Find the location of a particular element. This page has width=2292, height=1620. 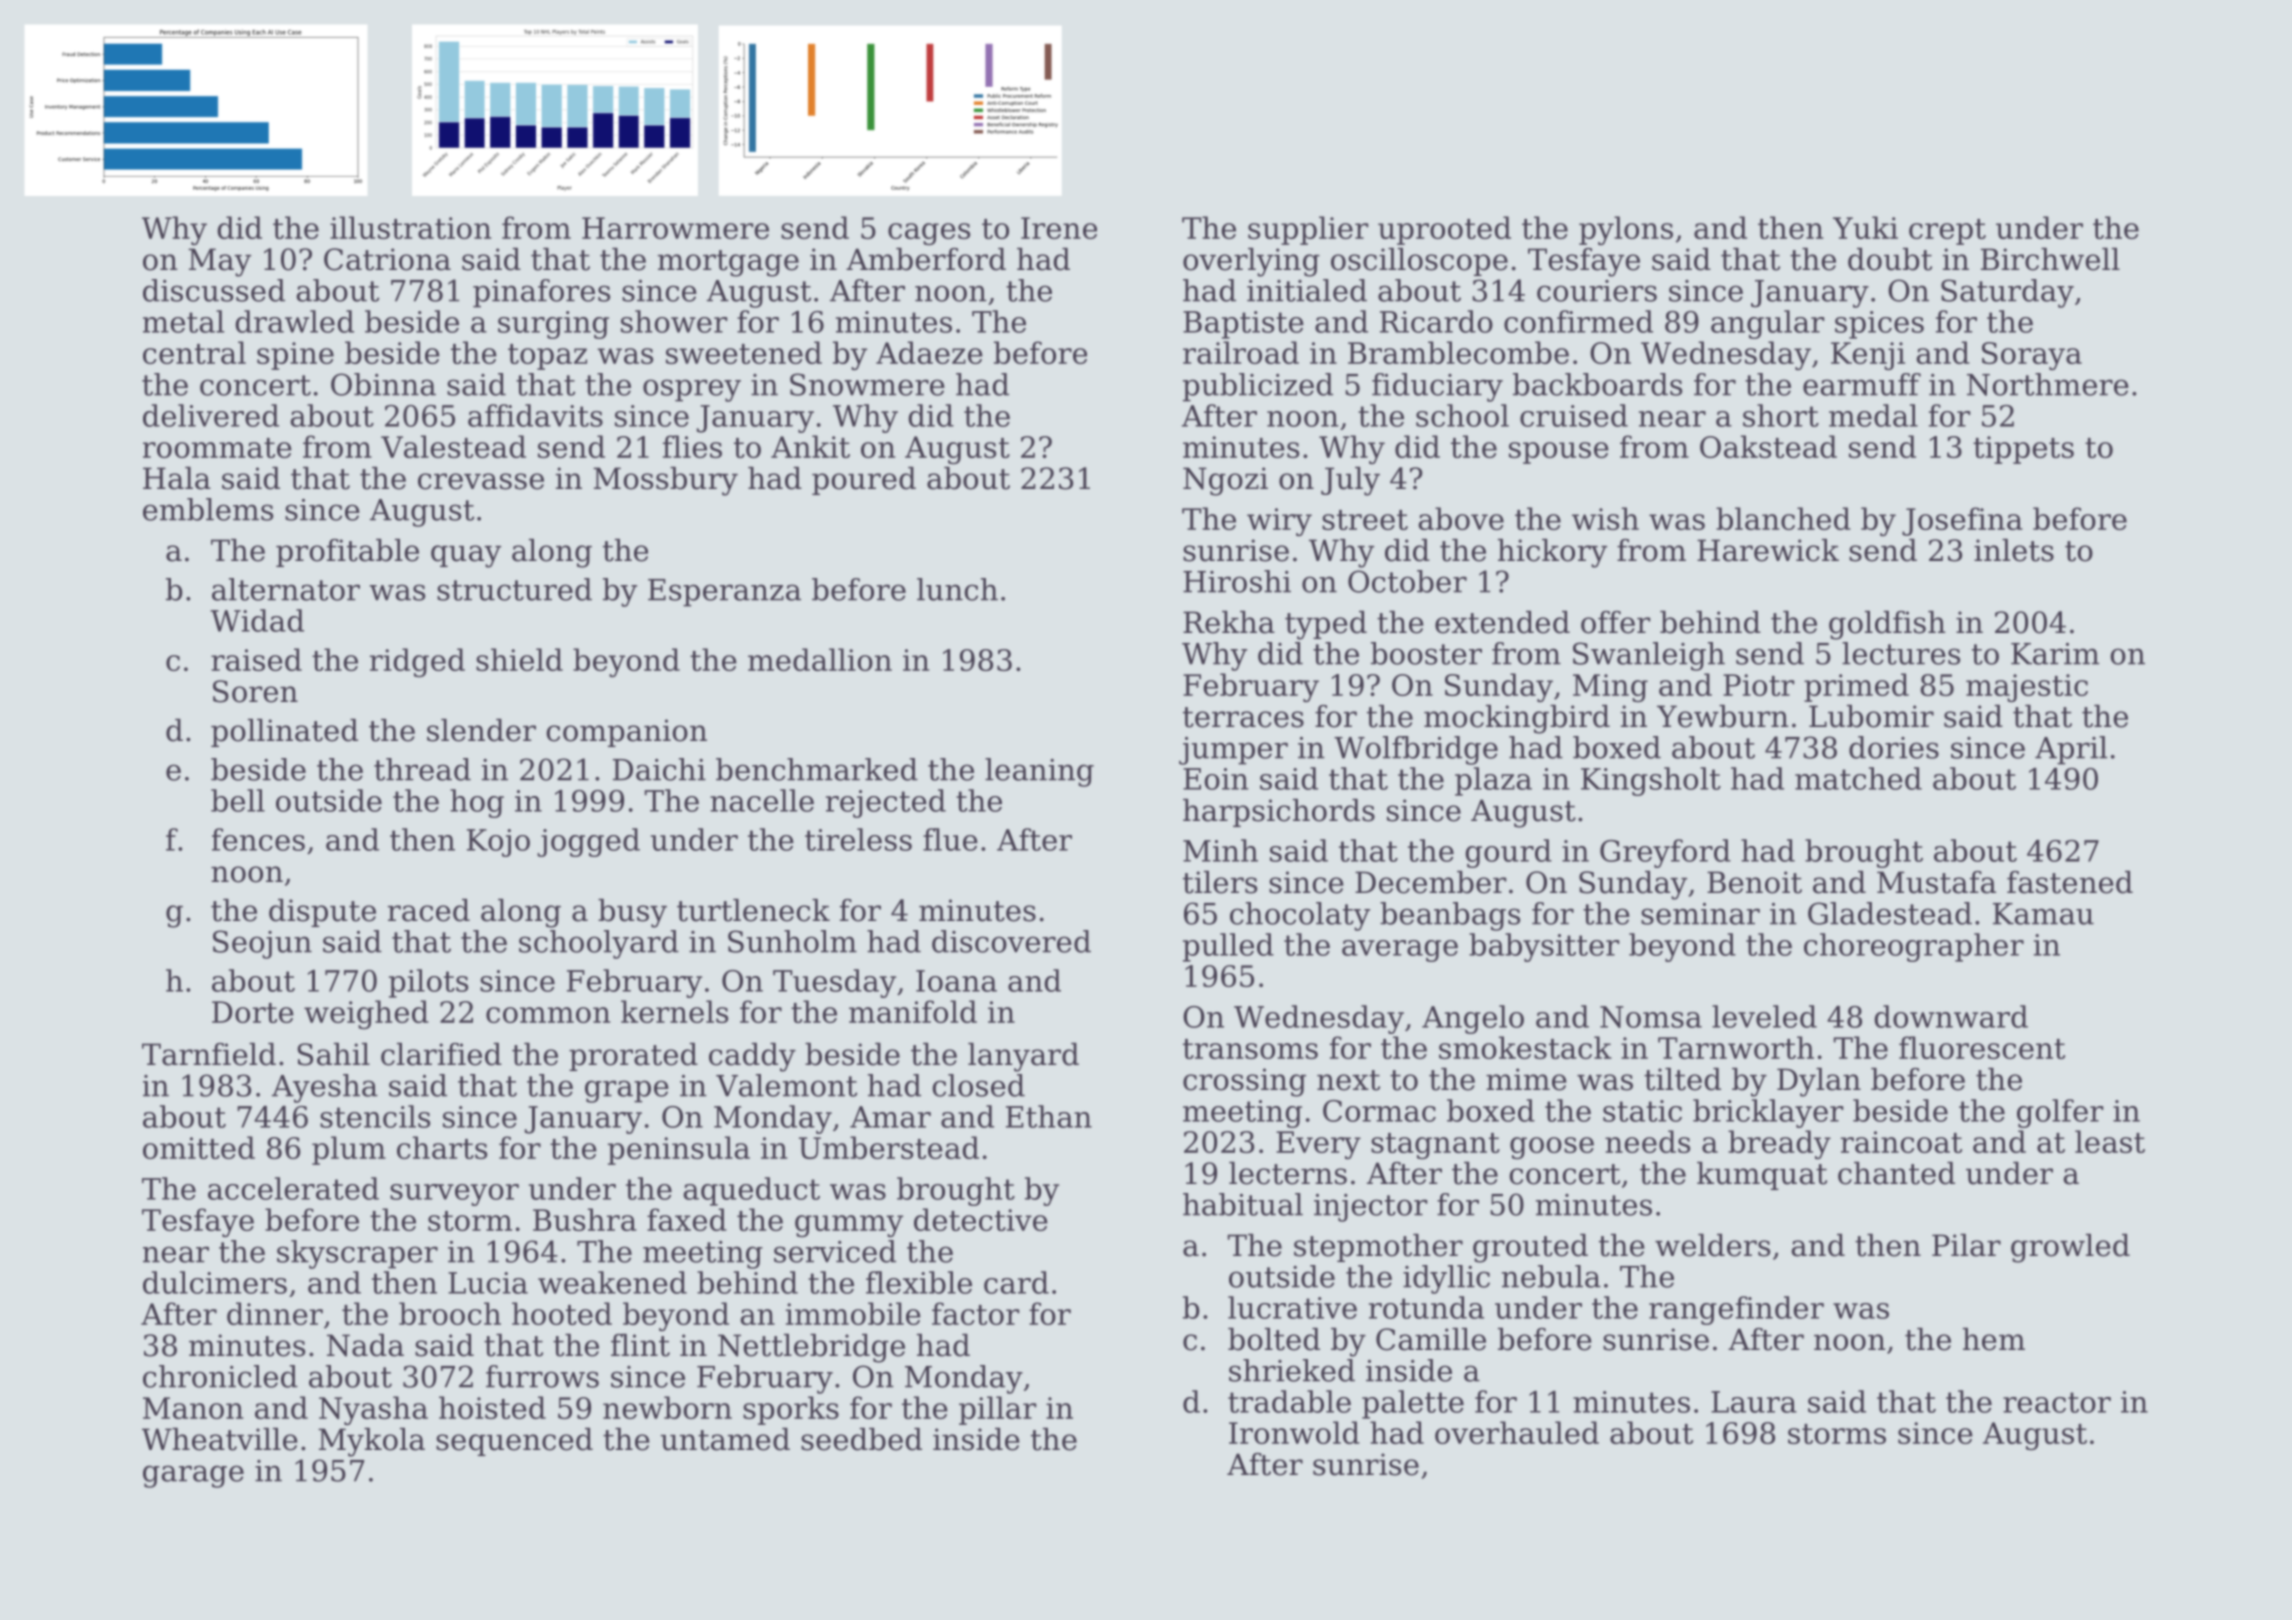

welders is located at coordinates (1712, 1245).
